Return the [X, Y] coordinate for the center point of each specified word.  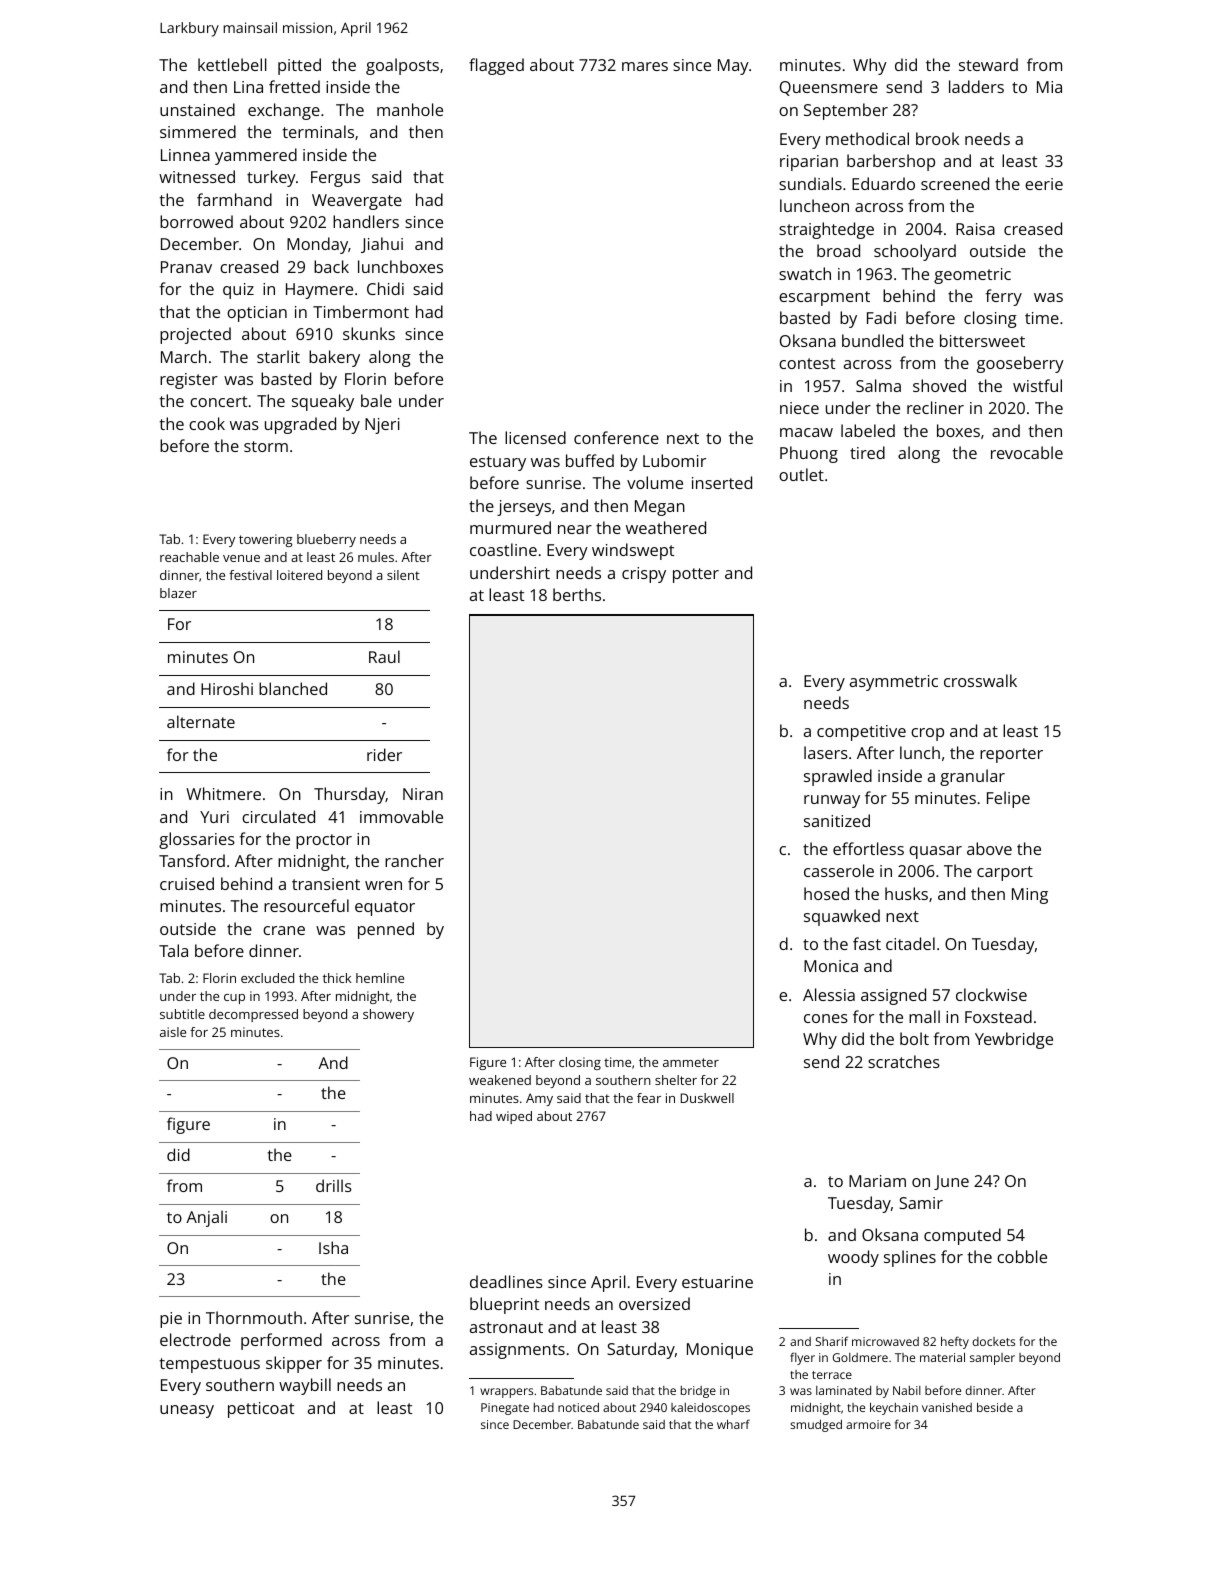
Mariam [877, 1181]
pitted [299, 66]
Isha [333, 1247]
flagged [496, 66]
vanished [947, 1407]
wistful [1037, 385]
